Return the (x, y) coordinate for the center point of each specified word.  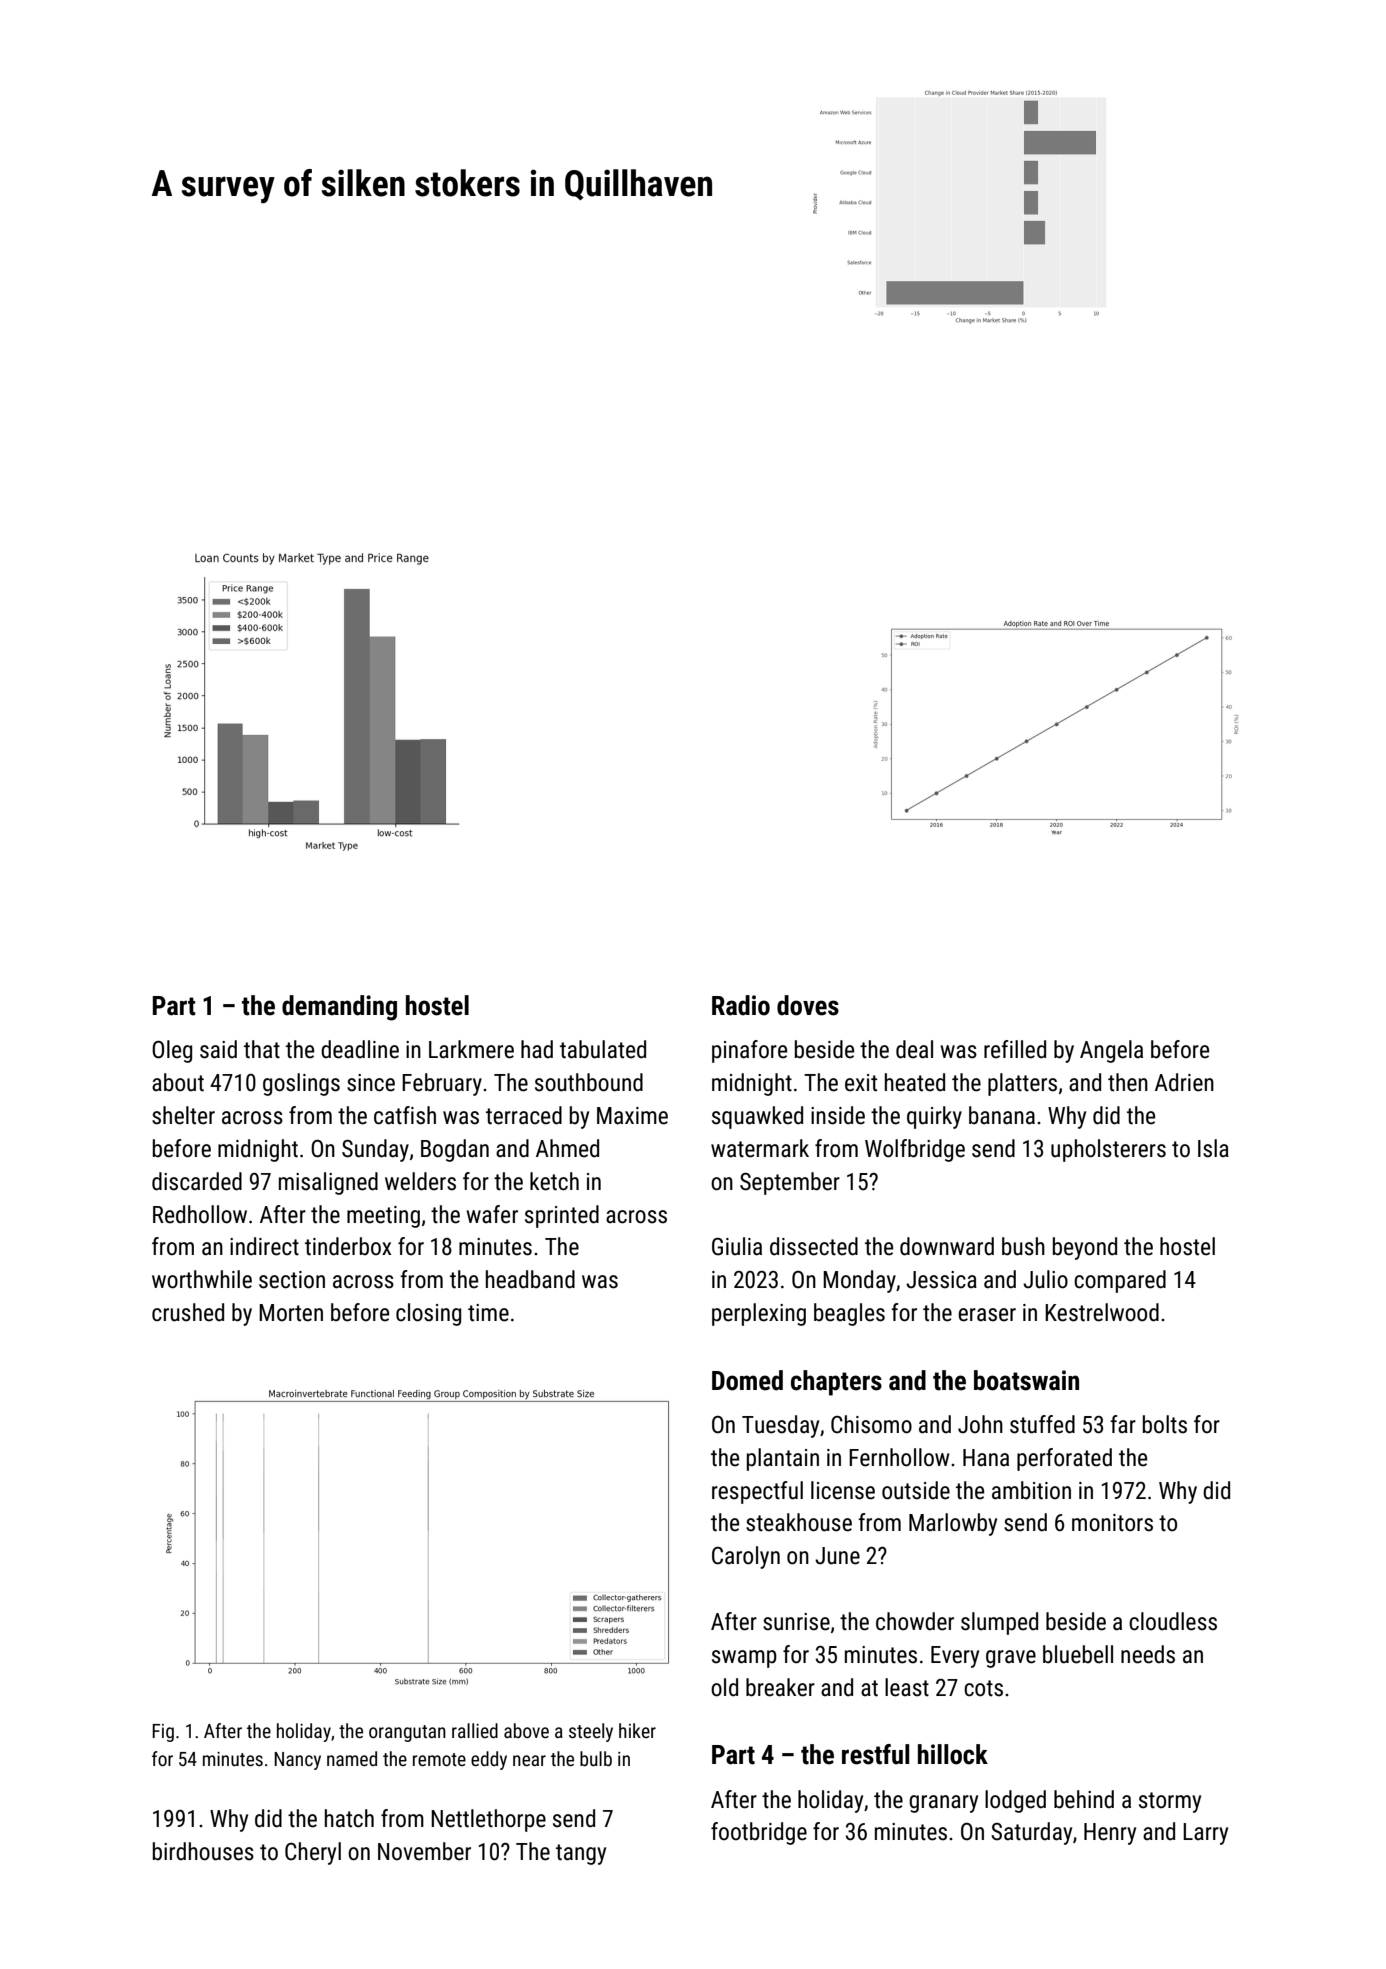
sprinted (562, 1216)
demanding (339, 1008)
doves (808, 1005)
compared (1120, 1281)
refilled (1015, 1049)
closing (428, 1314)
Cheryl (313, 1853)
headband (530, 1279)
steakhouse (799, 1522)
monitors (1112, 1523)
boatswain (1026, 1380)
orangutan (407, 1733)
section (292, 1280)
